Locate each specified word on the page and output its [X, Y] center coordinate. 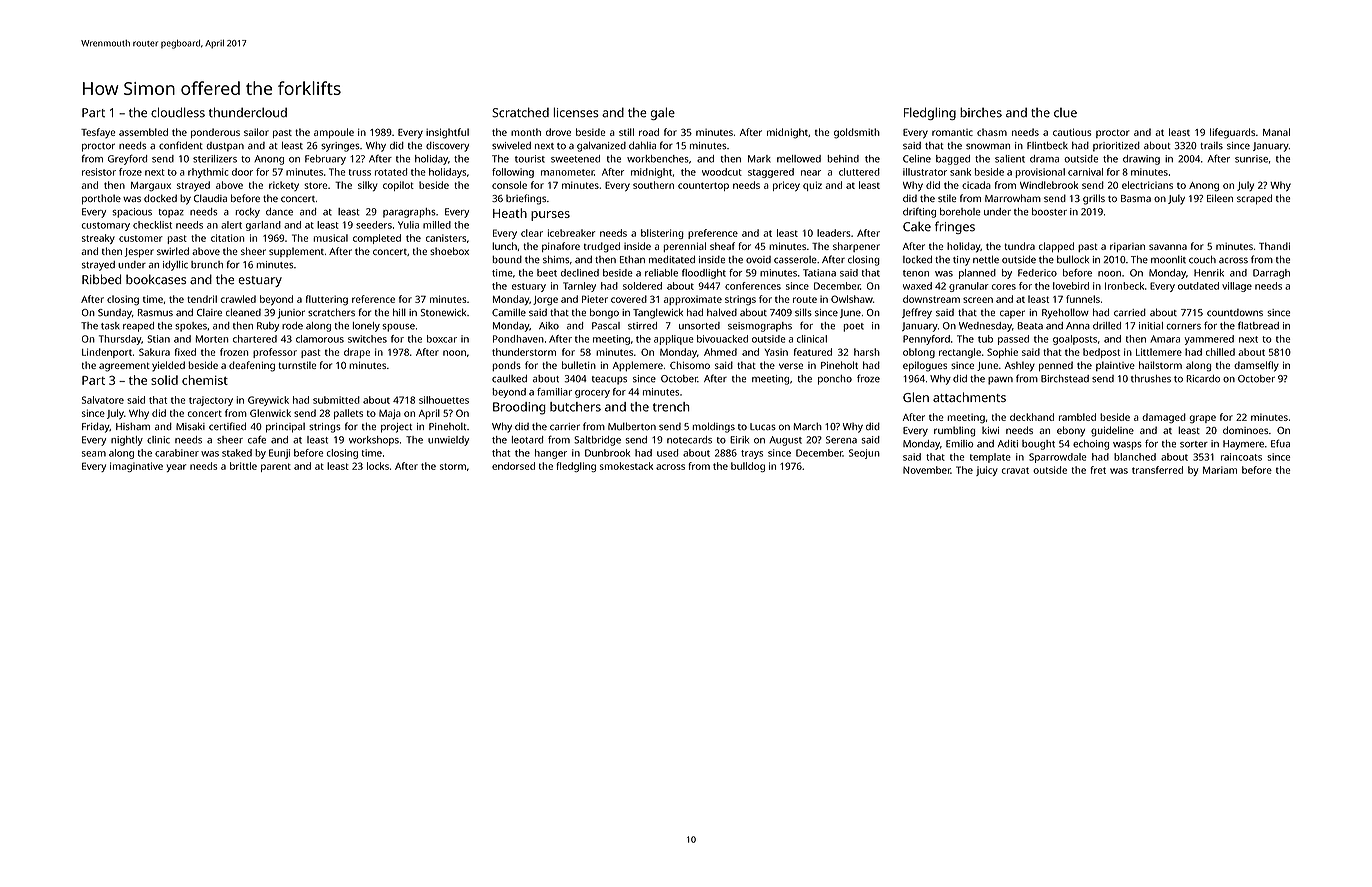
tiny [961, 261]
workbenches [658, 159]
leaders [834, 233]
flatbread [1258, 325]
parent [276, 467]
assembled [143, 132]
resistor [99, 172]
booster [1049, 212]
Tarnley [579, 287]
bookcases [156, 279]
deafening [252, 366]
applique [674, 340]
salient [1010, 159]
